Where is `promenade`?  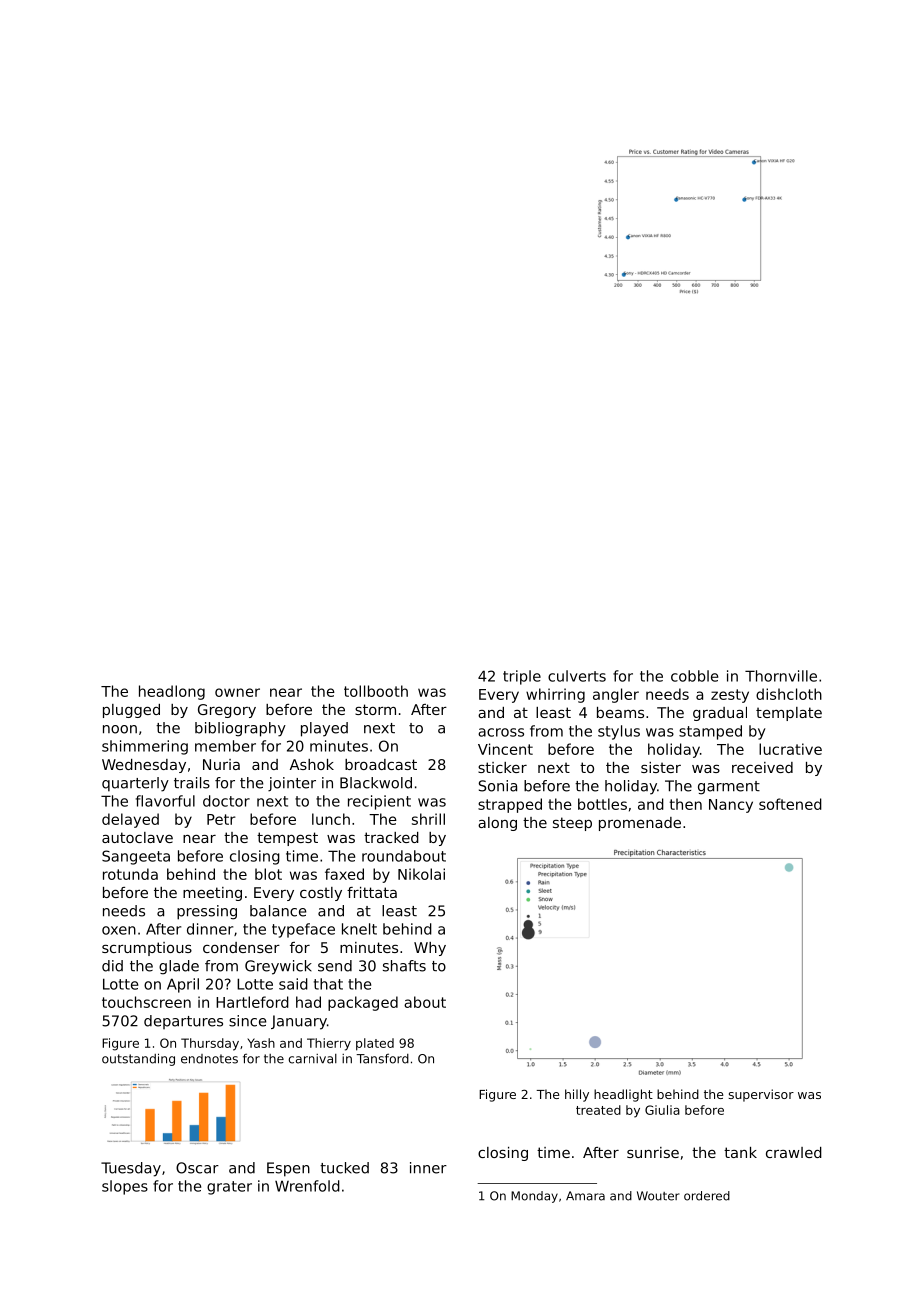
promenade is located at coordinates (640, 824).
